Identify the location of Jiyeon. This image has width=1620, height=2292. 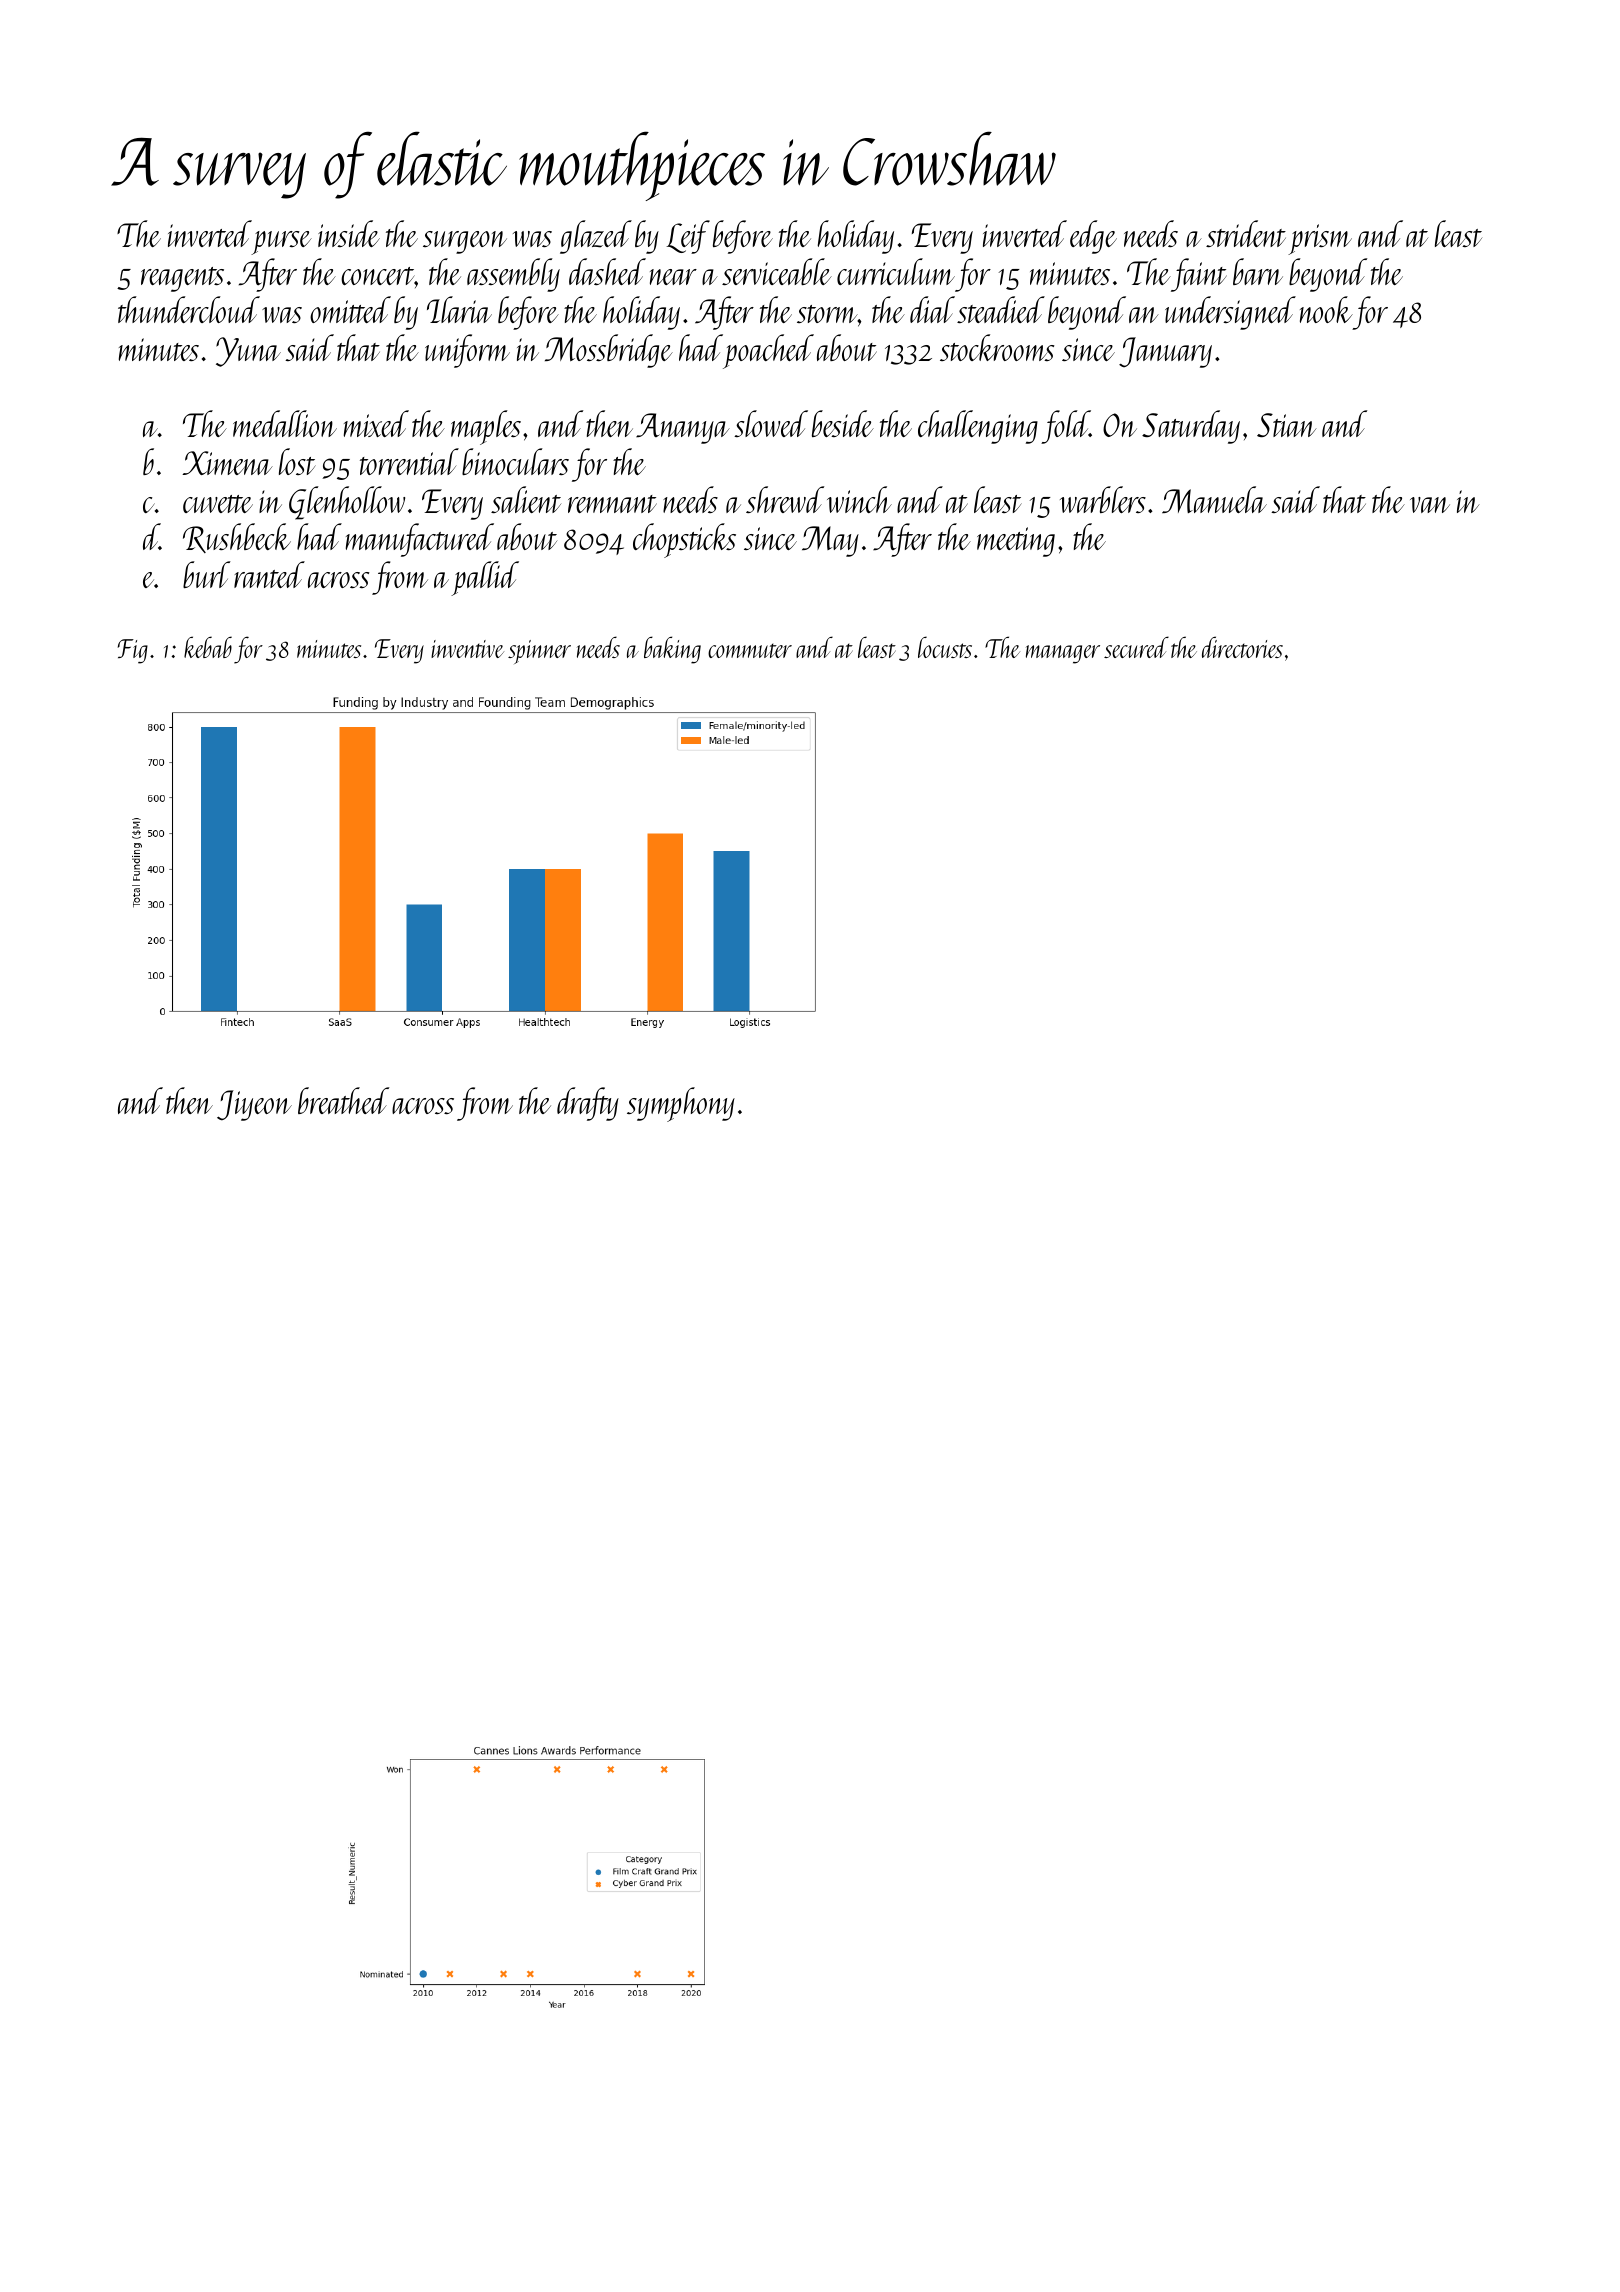
(254, 1105).
